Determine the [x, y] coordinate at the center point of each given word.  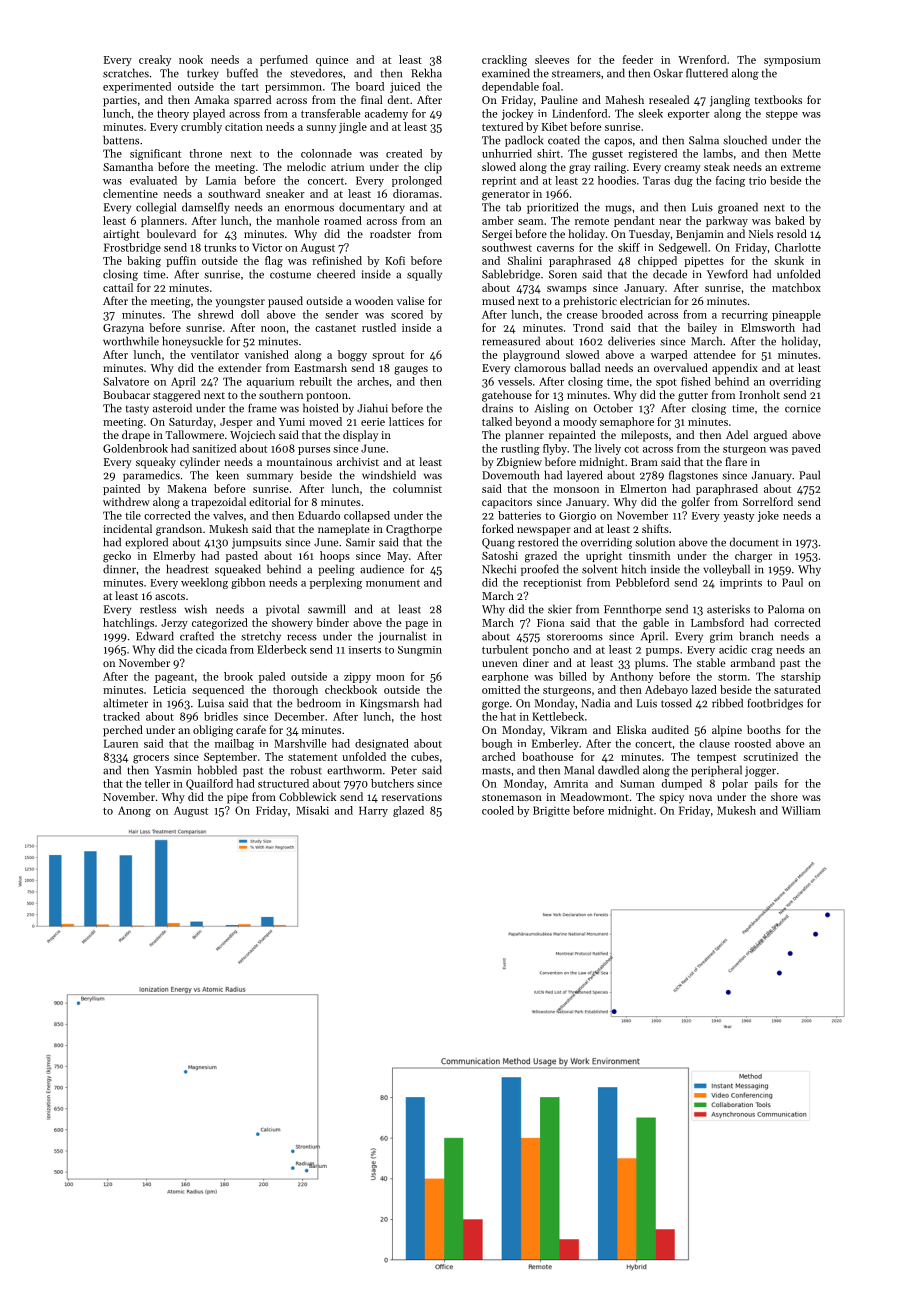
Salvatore [126, 381]
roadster [390, 233]
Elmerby [174, 556]
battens [121, 140]
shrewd [216, 314]
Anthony [631, 677]
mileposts [644, 436]
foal [551, 86]
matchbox [796, 287]
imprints [741, 584]
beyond [533, 422]
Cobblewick [307, 796]
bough [497, 744]
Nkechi [499, 569]
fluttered [707, 73]
